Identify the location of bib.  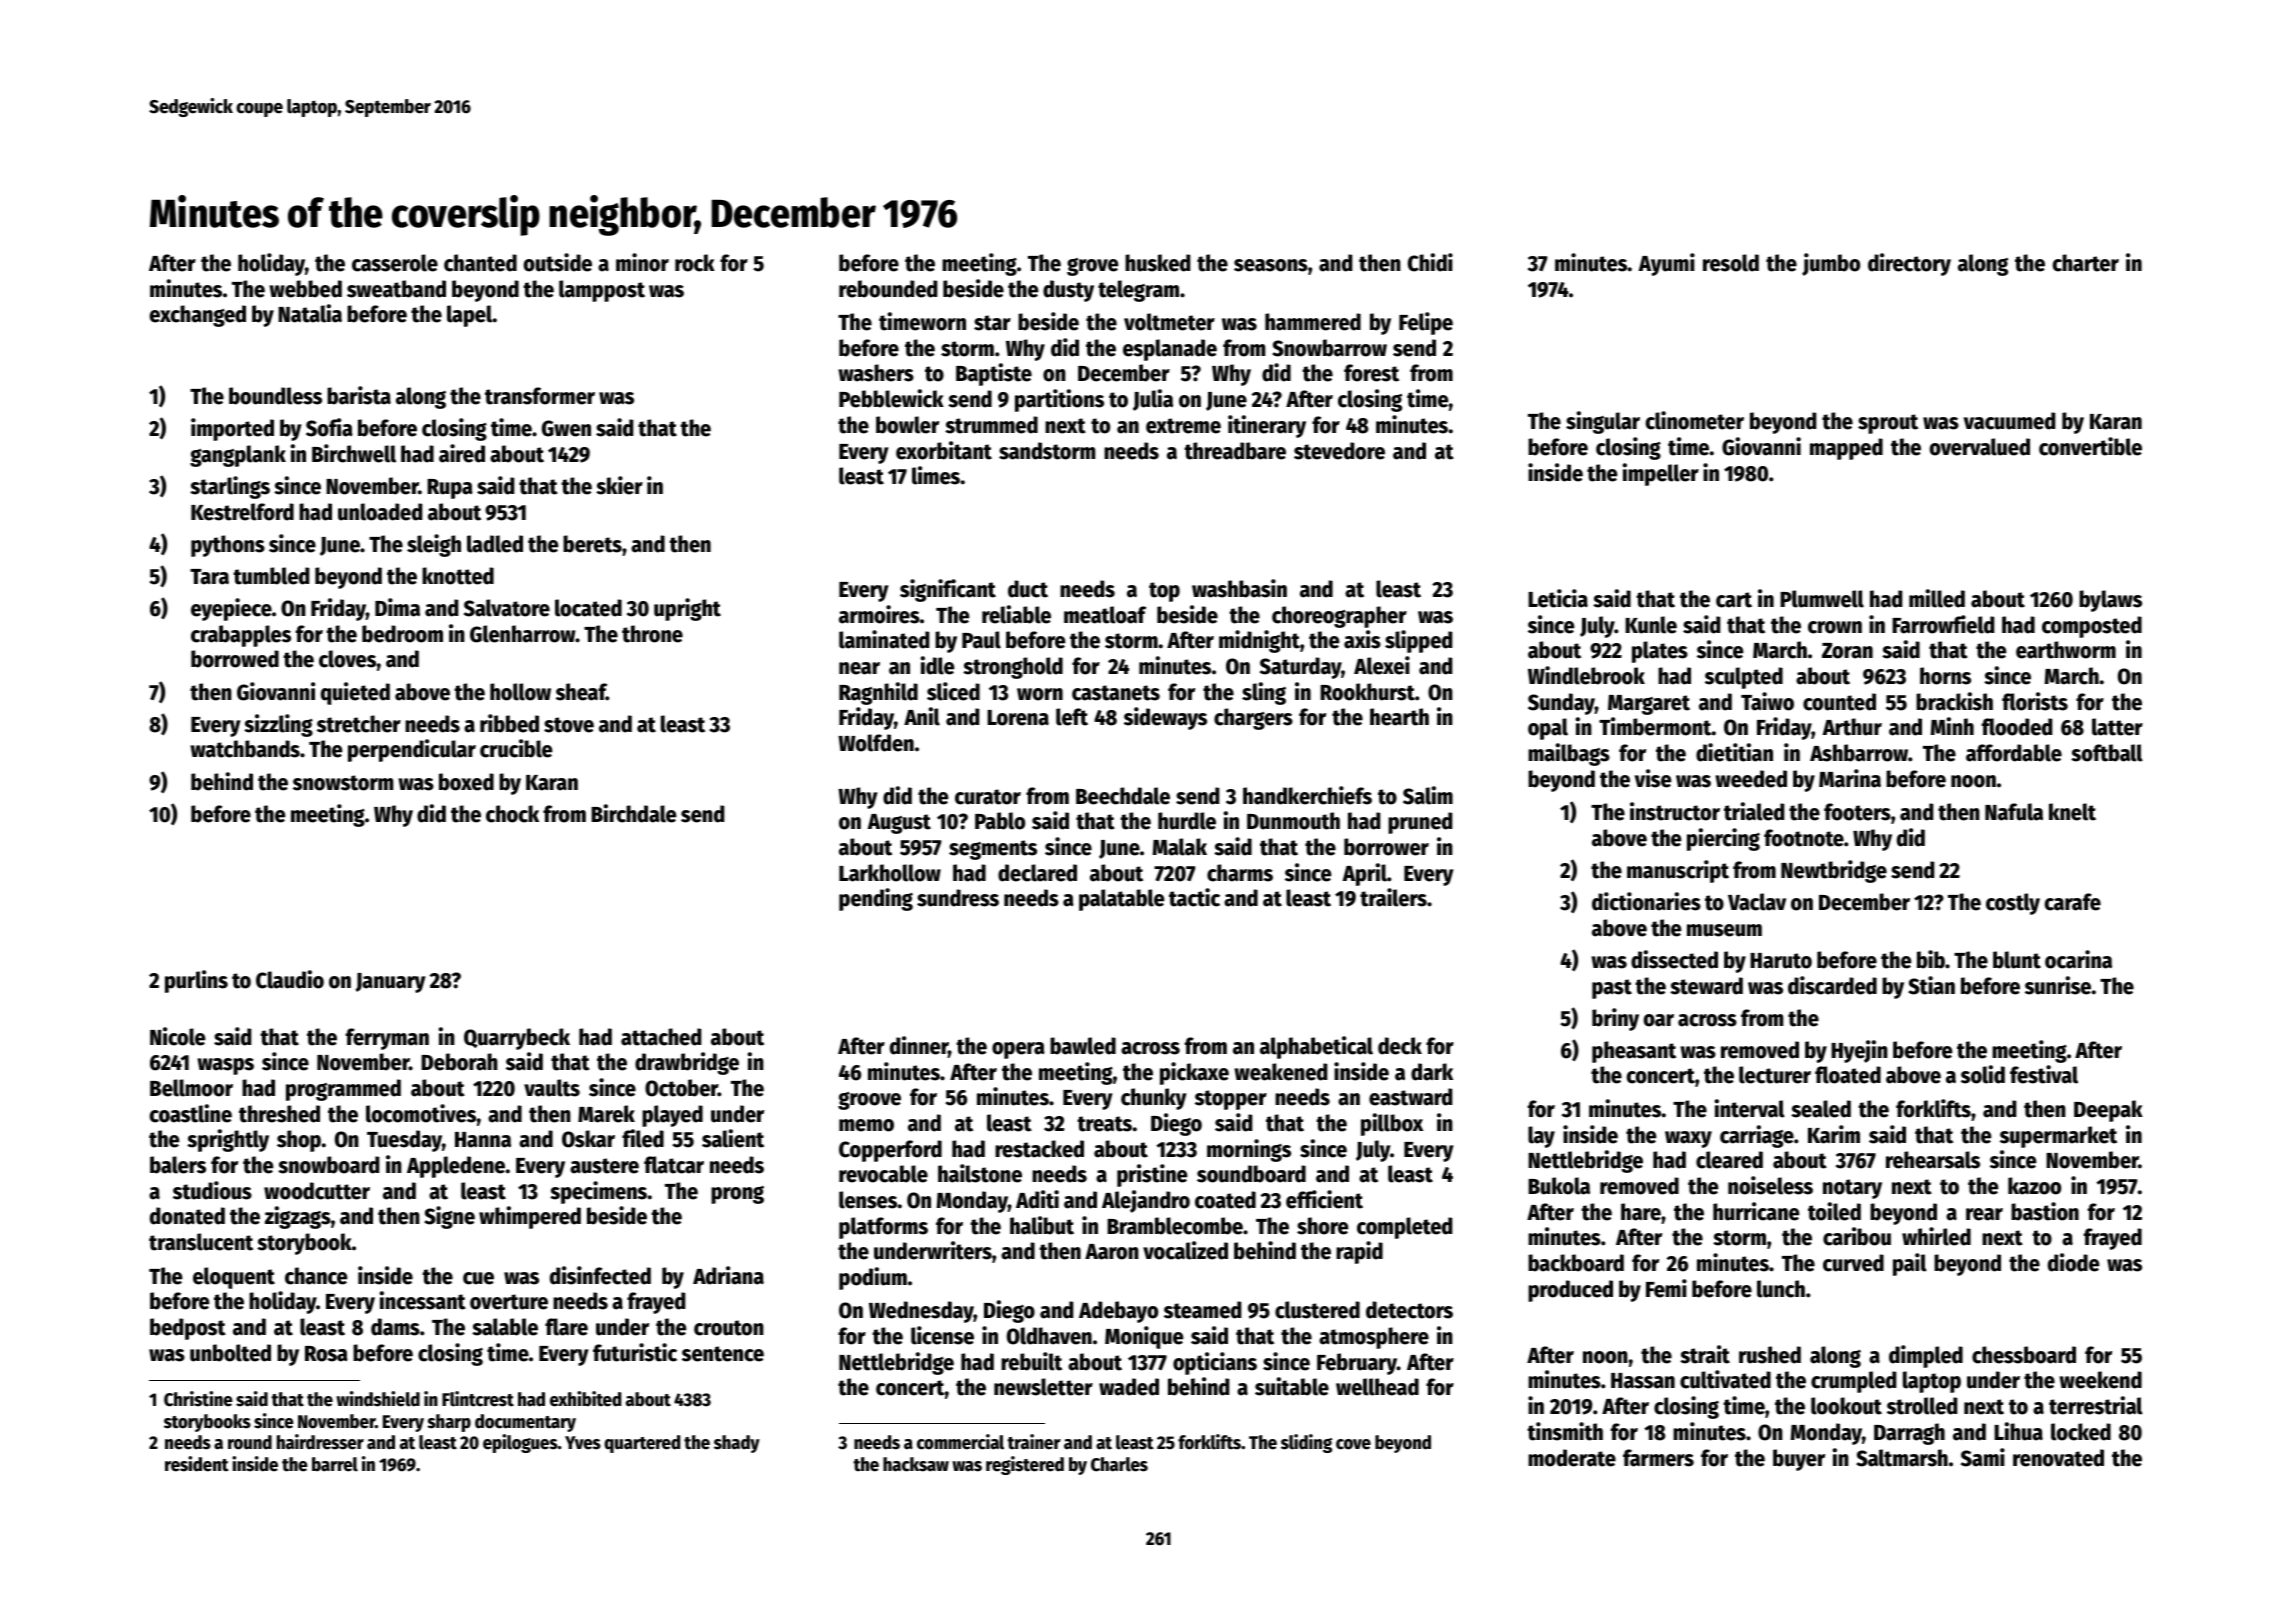
(1931, 959).
